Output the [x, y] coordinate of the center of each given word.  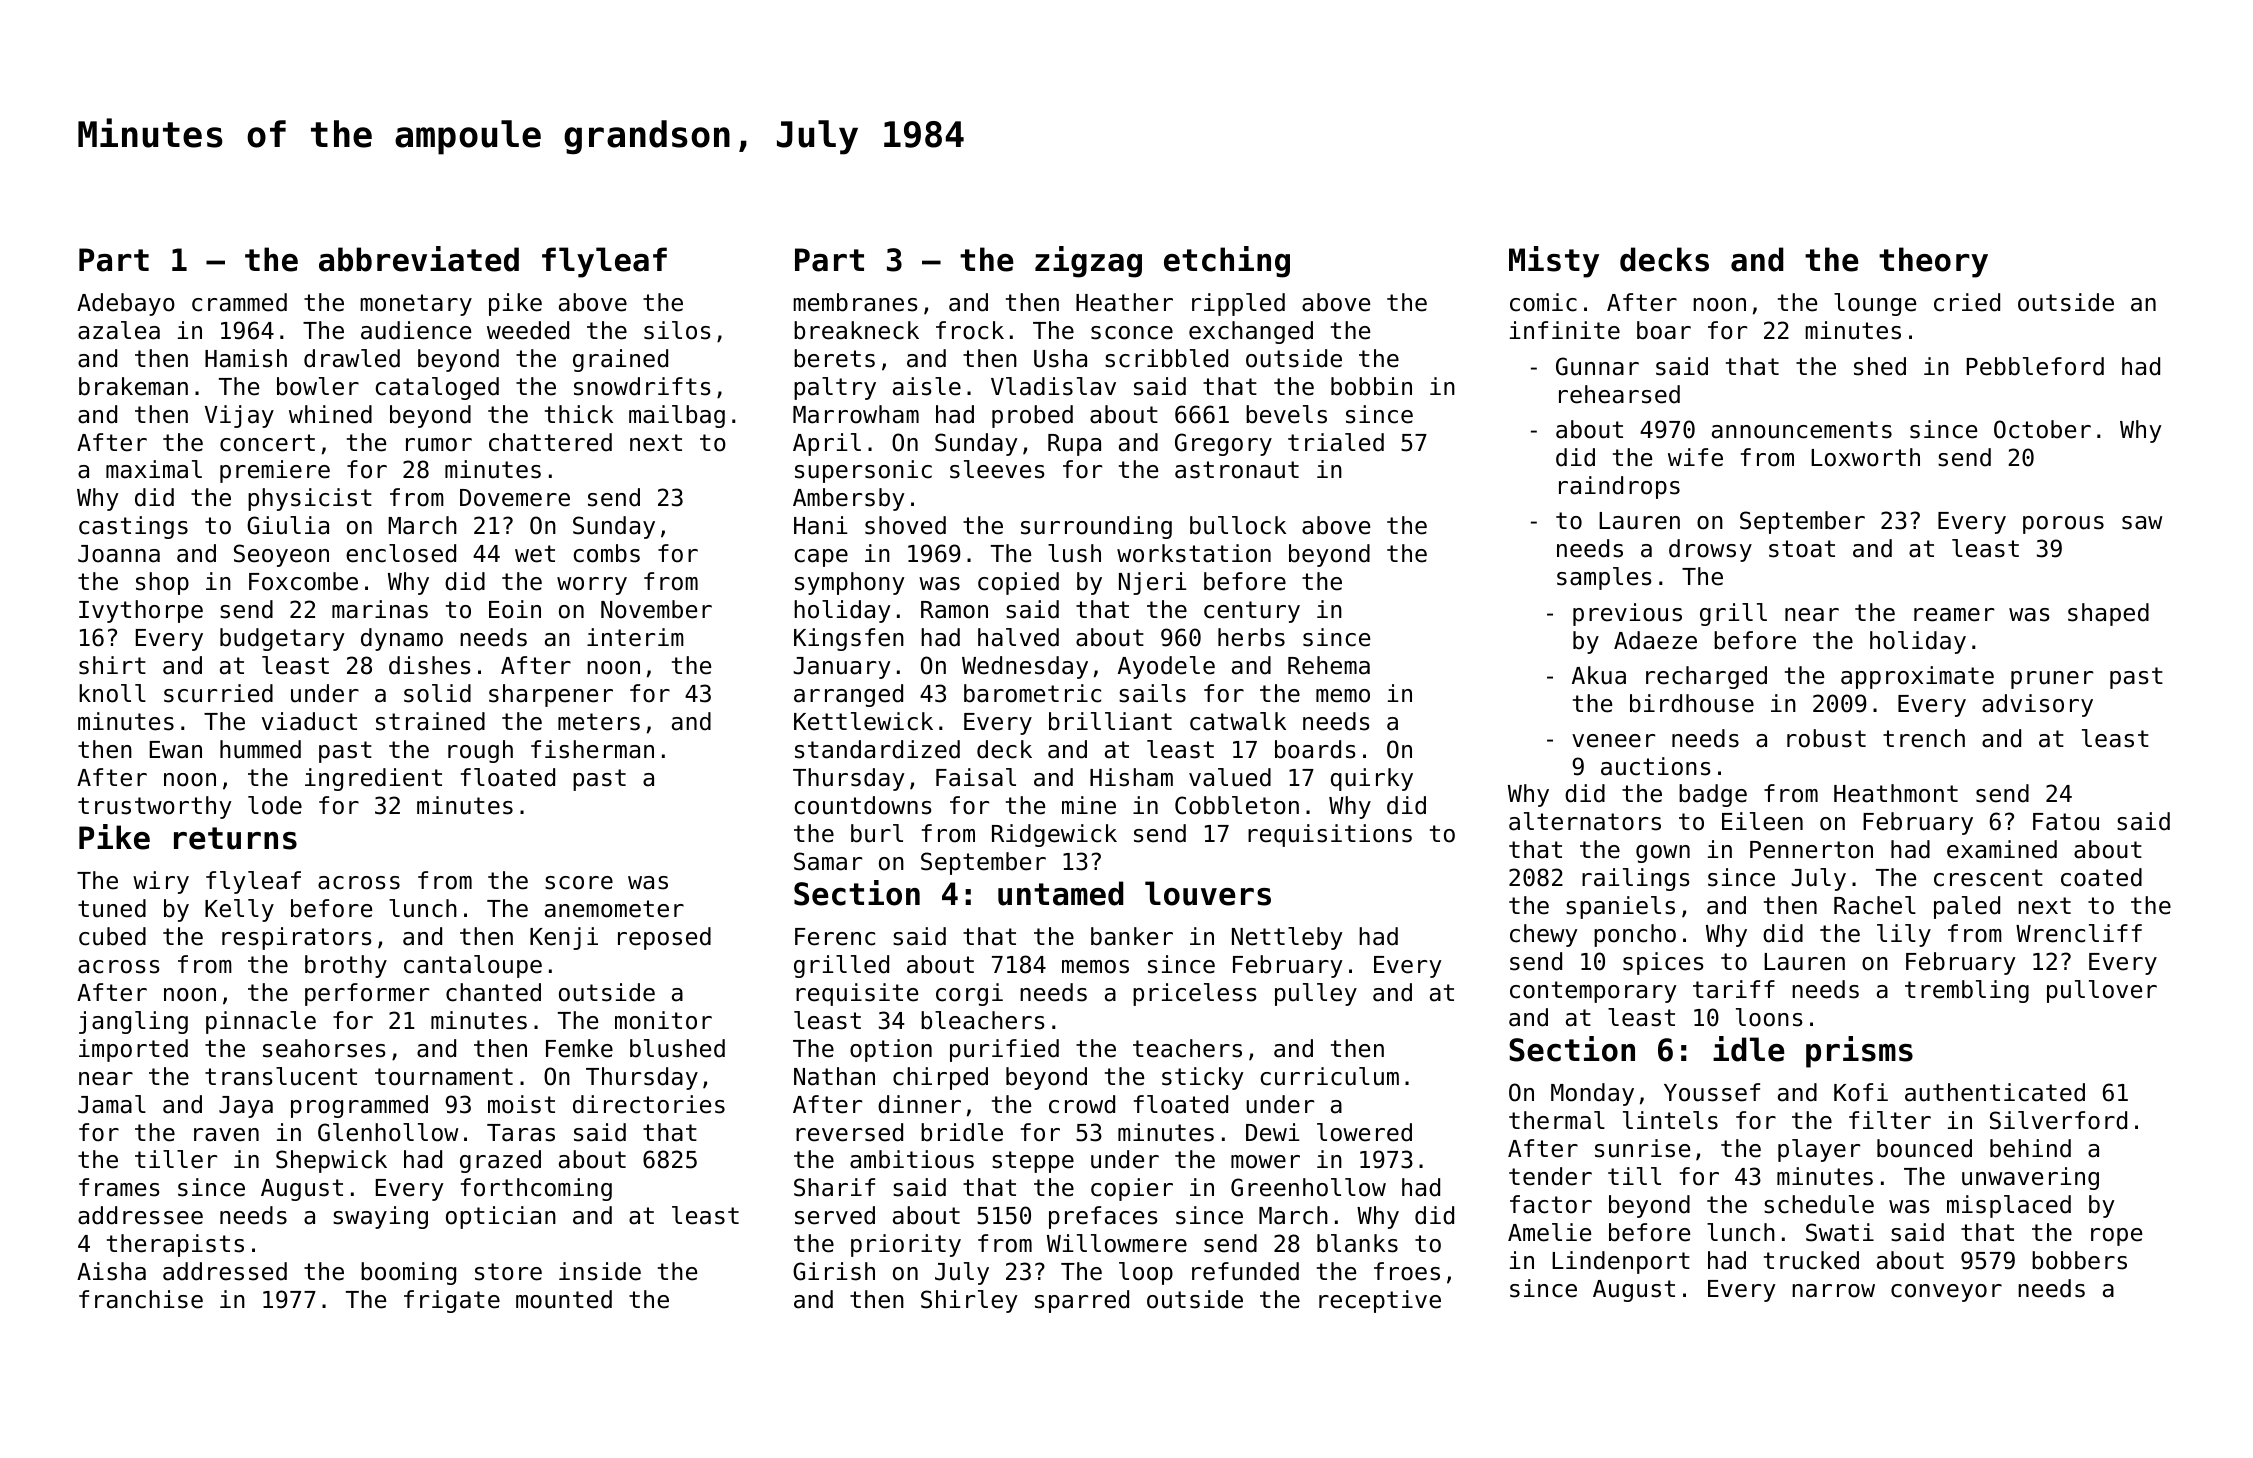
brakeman [133, 386]
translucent [281, 1076]
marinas [380, 609]
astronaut [1237, 470]
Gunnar [1597, 366]
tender [1550, 1176]
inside [600, 1271]
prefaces [1103, 1217]
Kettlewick [863, 721]
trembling [1967, 991]
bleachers [983, 1020]
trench [1924, 738]
